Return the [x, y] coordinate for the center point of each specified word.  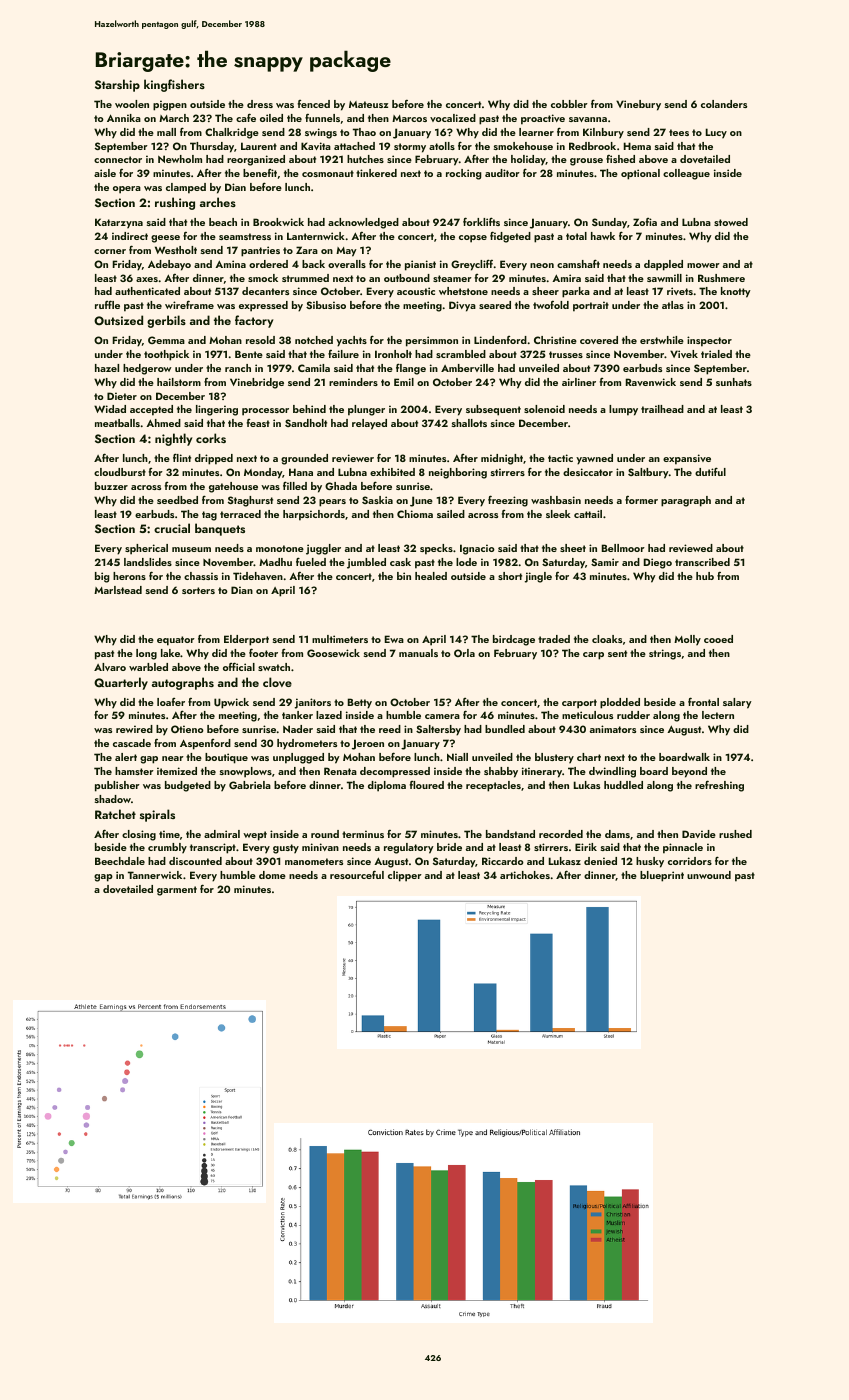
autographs [183, 683]
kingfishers [174, 85]
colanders [724, 104]
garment [177, 891]
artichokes [525, 875]
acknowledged [363, 223]
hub [705, 576]
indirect [130, 236]
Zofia [645, 222]
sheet [573, 548]
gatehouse [233, 487]
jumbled [366, 563]
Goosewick [333, 653]
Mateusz [368, 104]
